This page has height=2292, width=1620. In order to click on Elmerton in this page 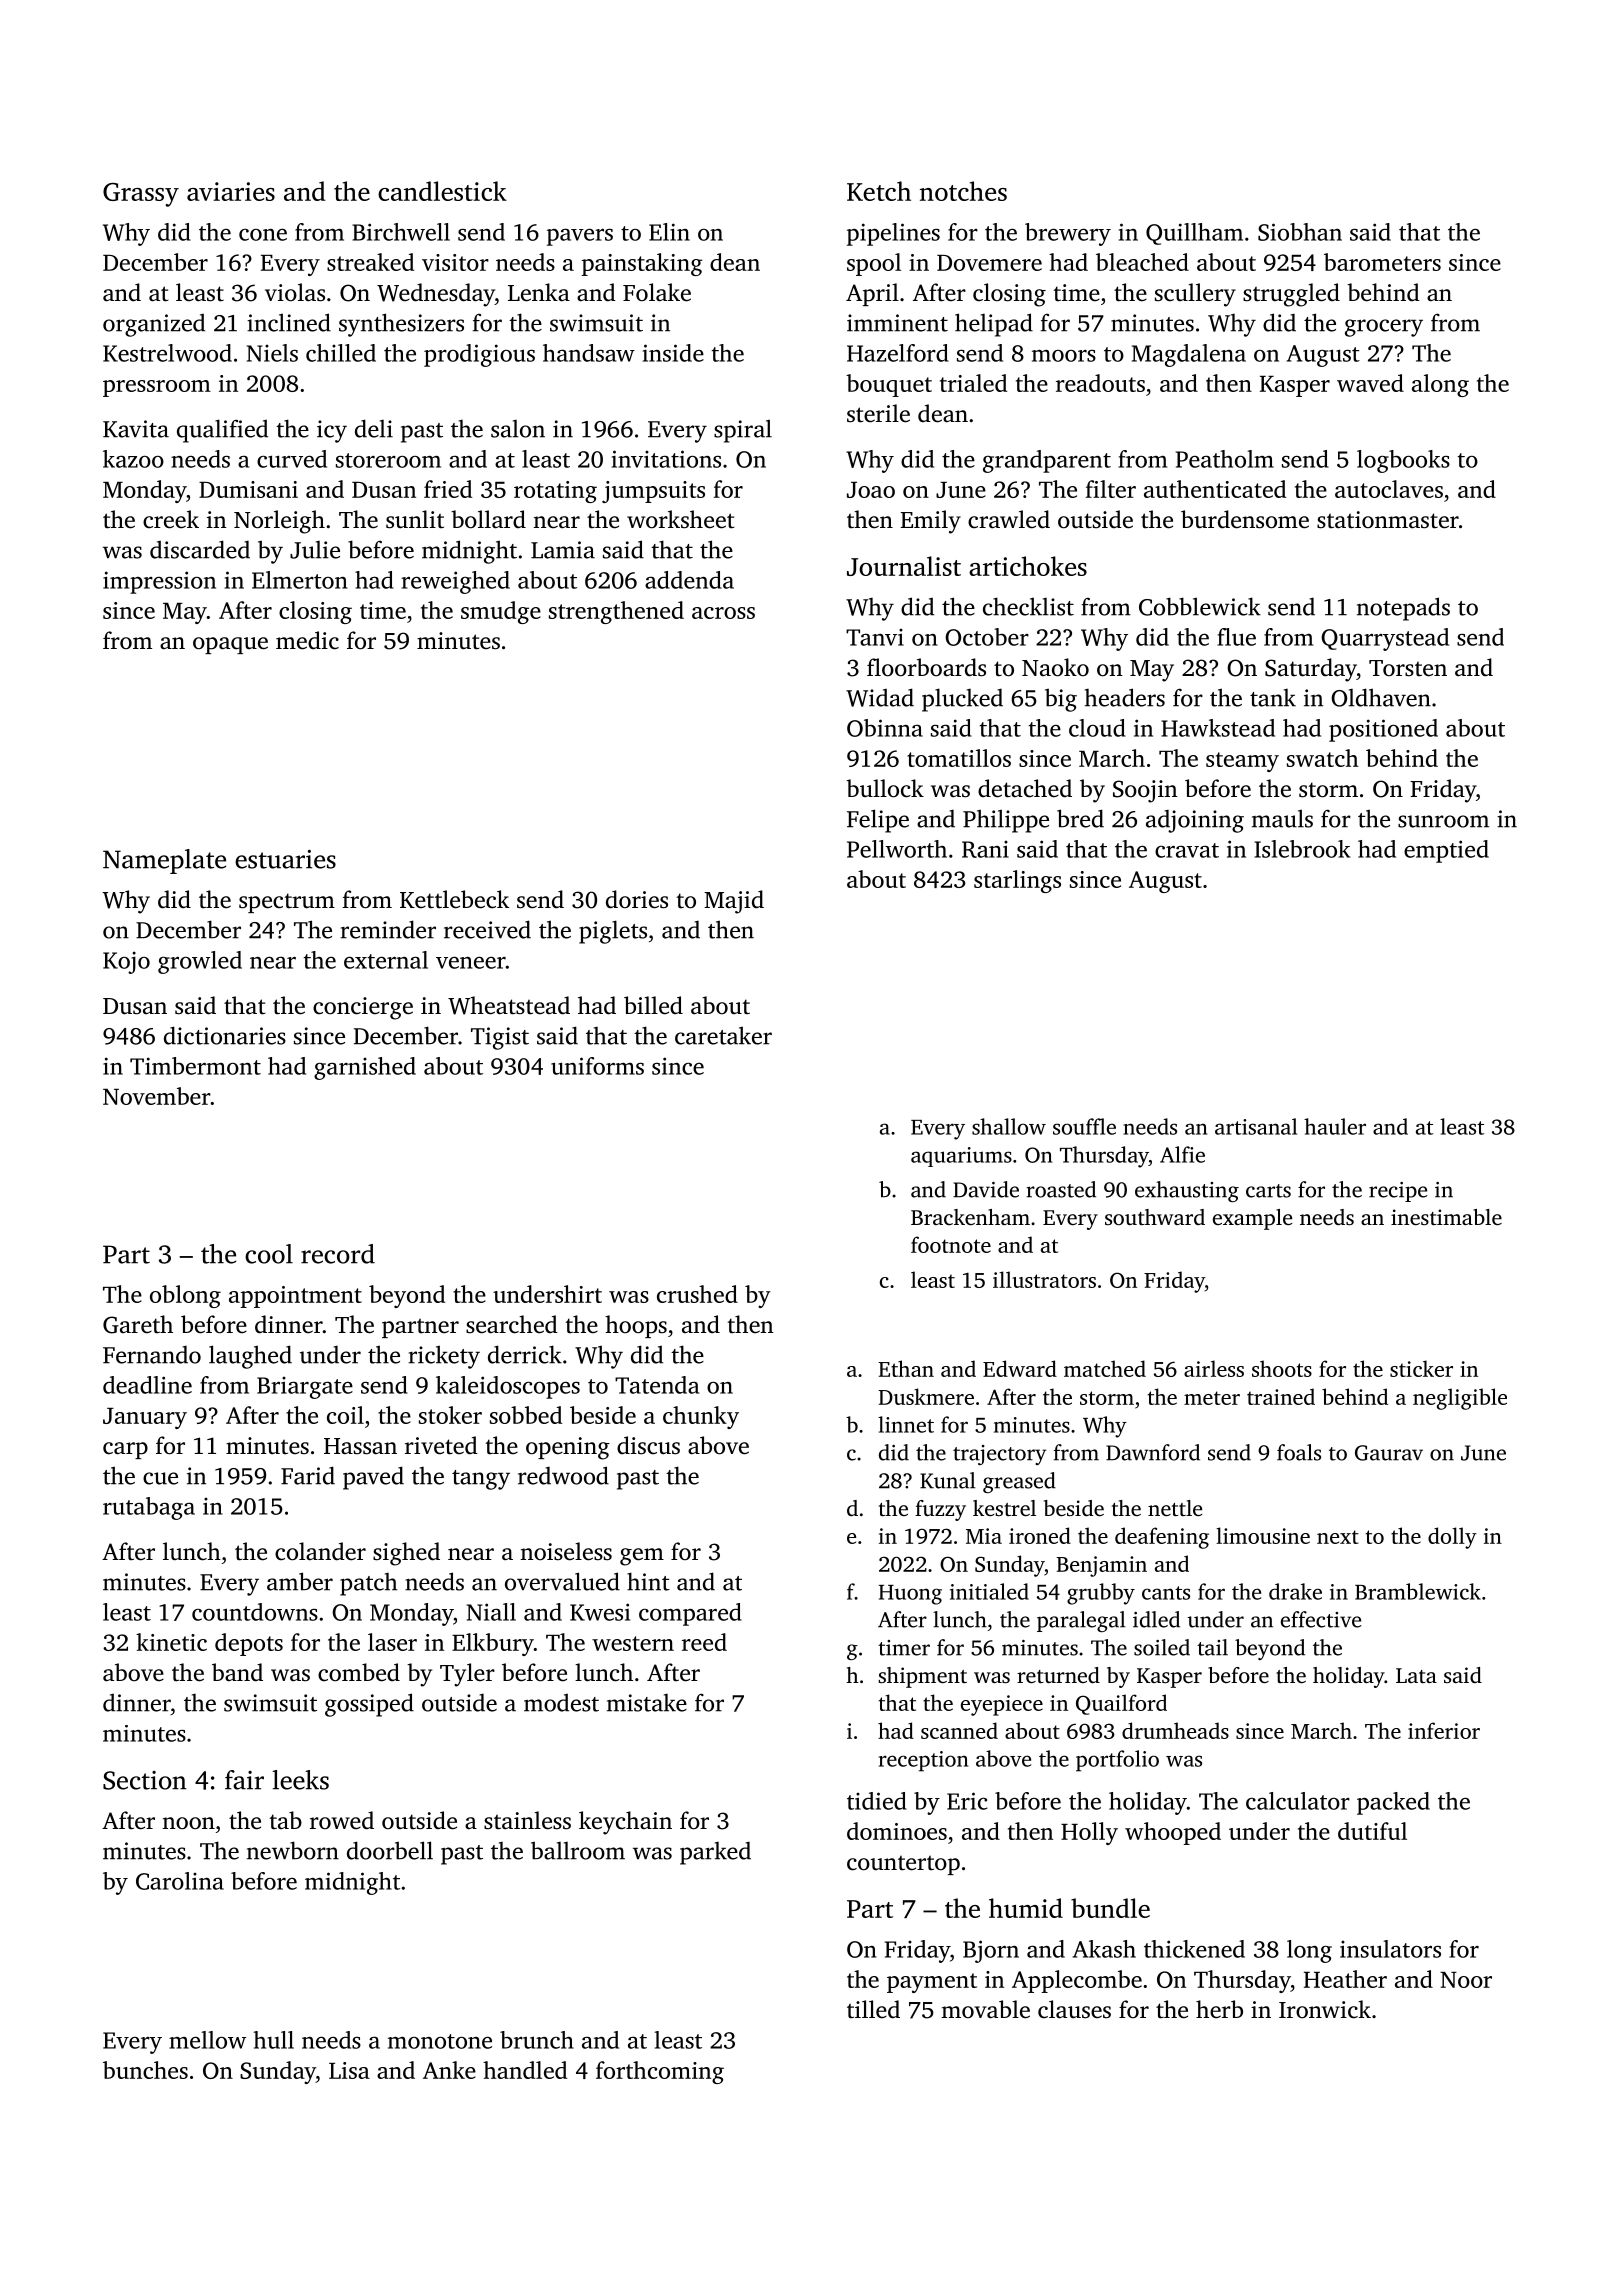, I will do `click(300, 580)`.
